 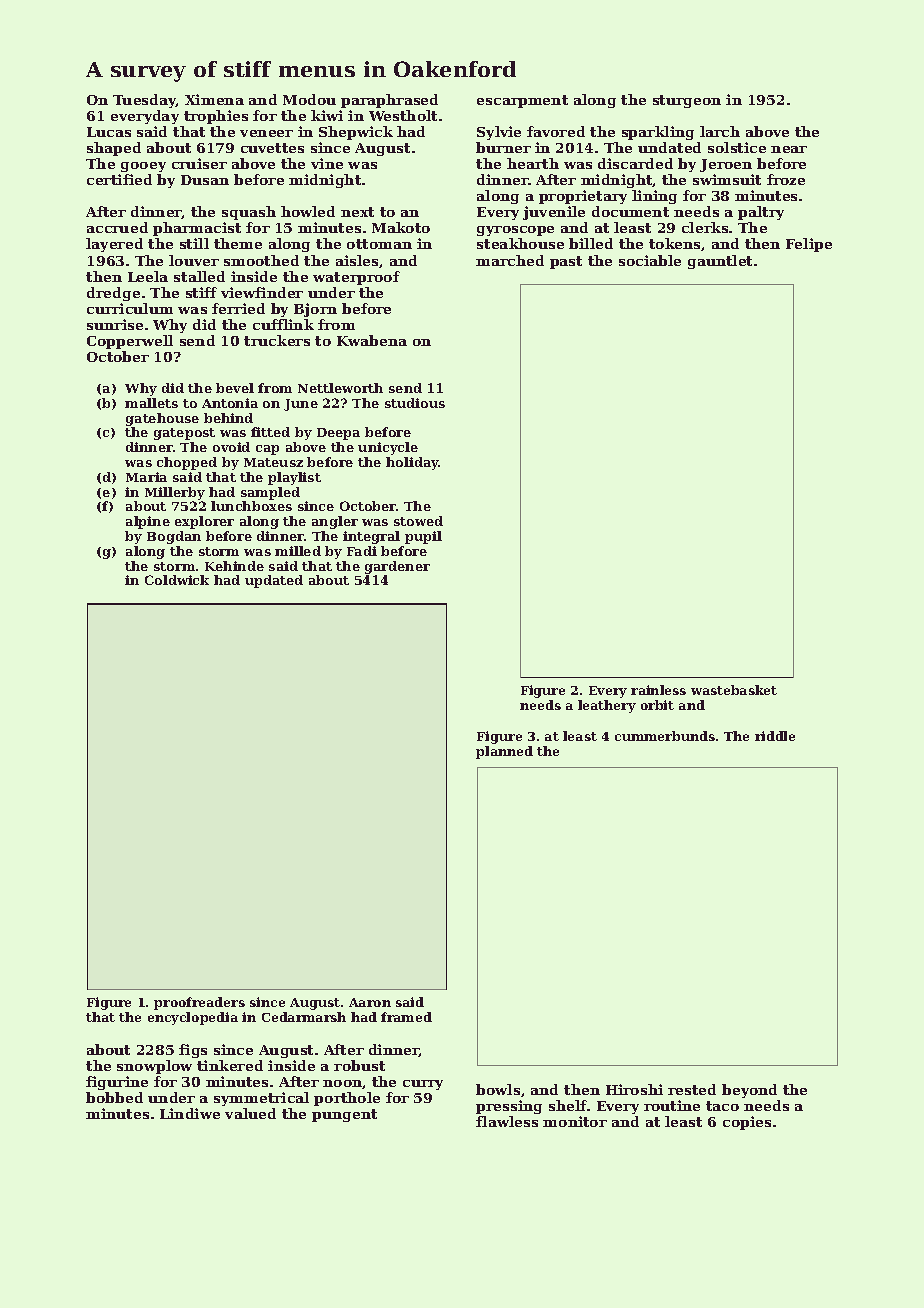 What do you see at coordinates (650, 260) in the screenshot?
I see `sociable` at bounding box center [650, 260].
